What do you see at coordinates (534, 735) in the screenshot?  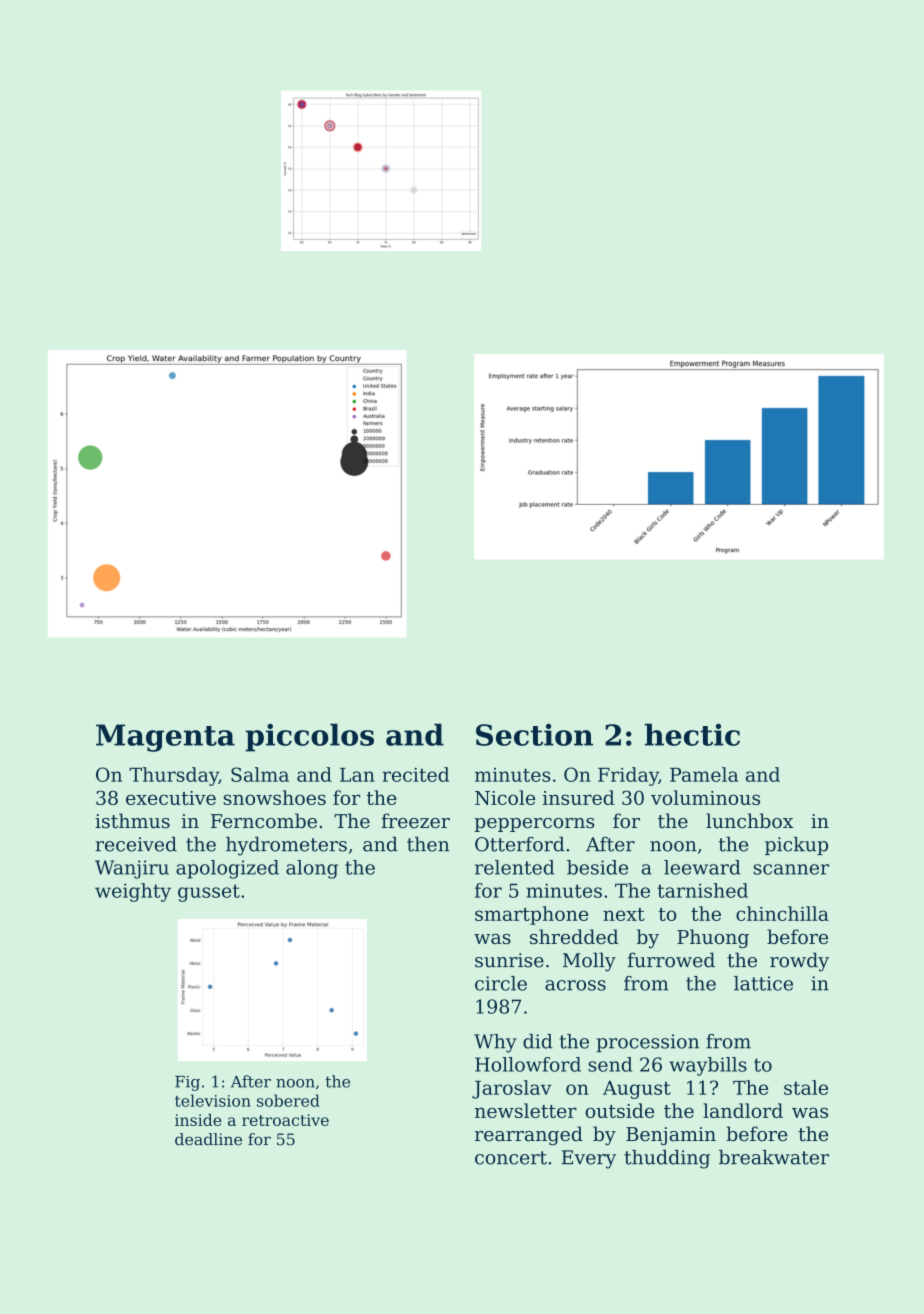 I see `Section` at bounding box center [534, 735].
